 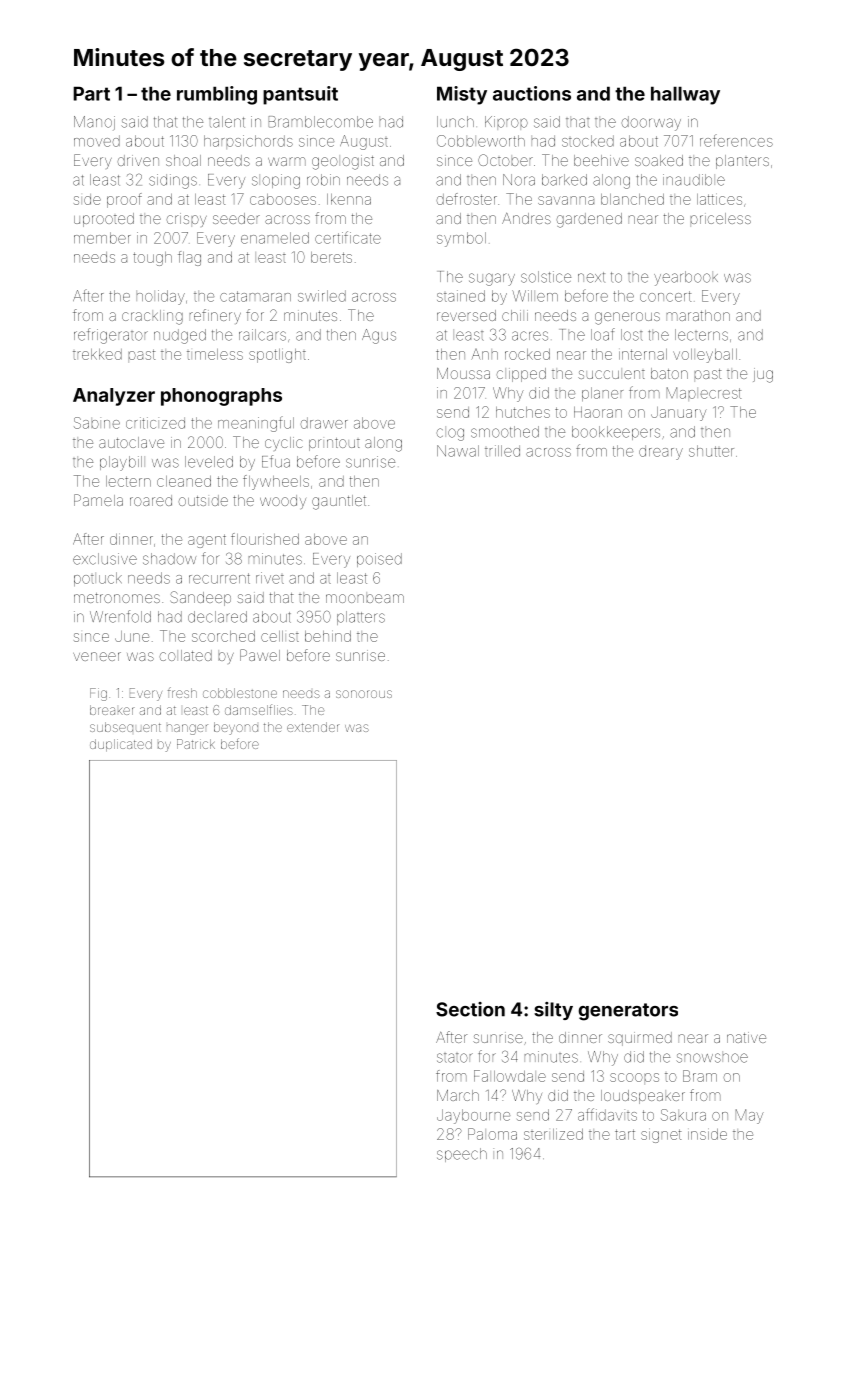 What do you see at coordinates (492, 1134) in the screenshot?
I see `Paloma` at bounding box center [492, 1134].
